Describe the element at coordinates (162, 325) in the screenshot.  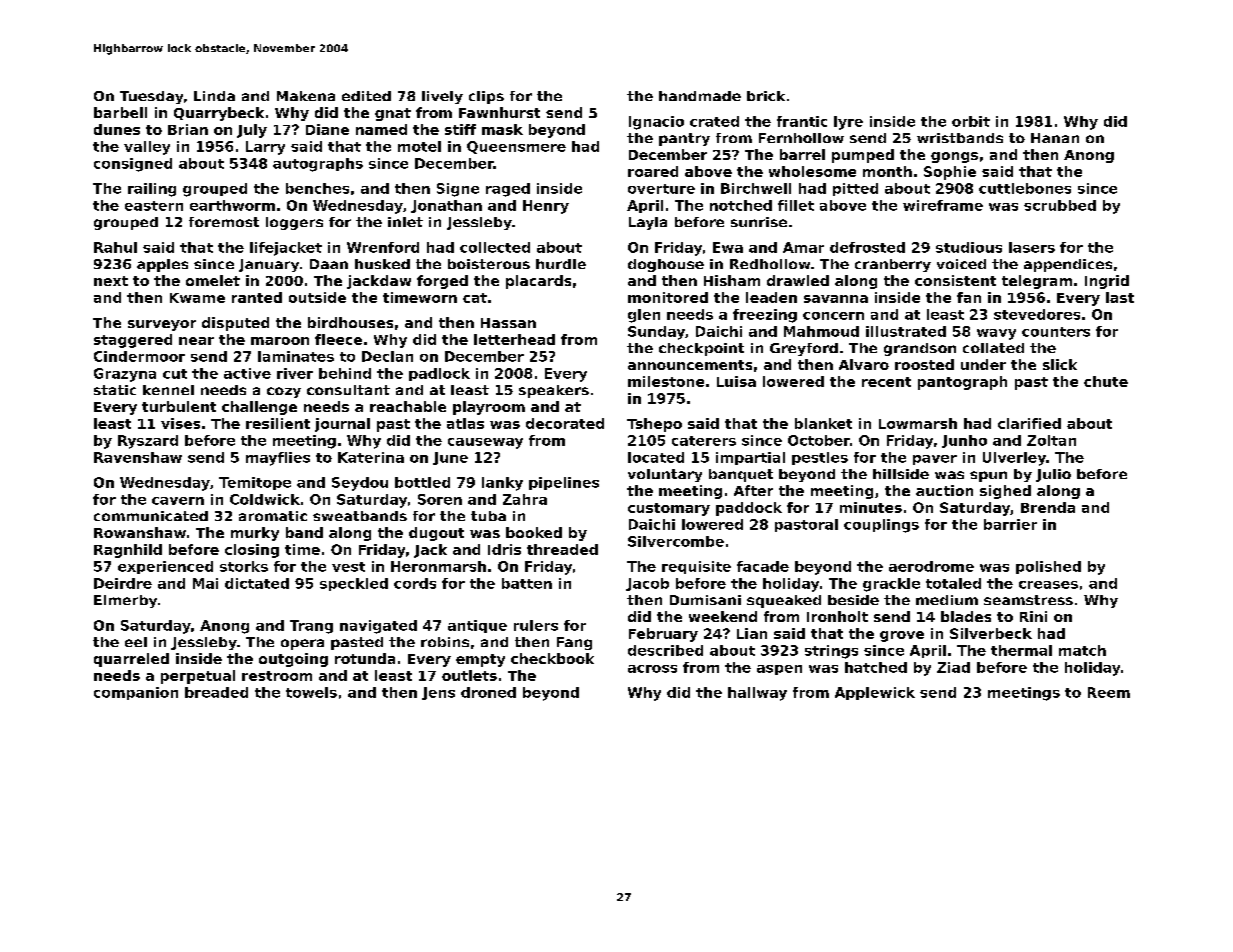
I see `surveyor` at that location.
